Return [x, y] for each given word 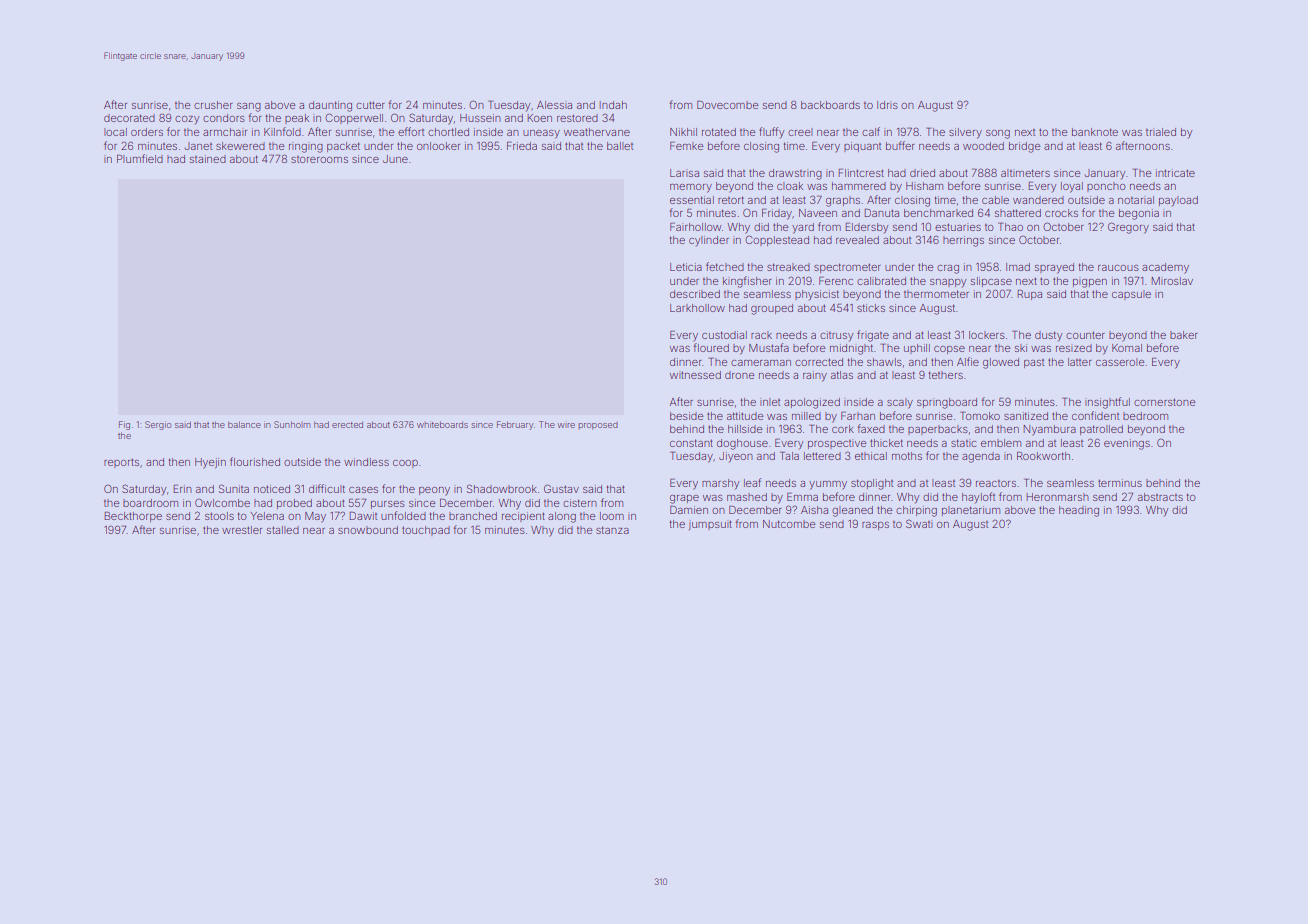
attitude [745, 416]
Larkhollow [697, 308]
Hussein [480, 118]
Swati [919, 523]
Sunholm [292, 424]
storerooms [319, 159]
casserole [1120, 362]
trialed [1161, 132]
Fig [124, 425]
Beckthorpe [133, 517]
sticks [871, 308]
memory [691, 188]
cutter [370, 105]
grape [684, 499]
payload [1178, 201]
